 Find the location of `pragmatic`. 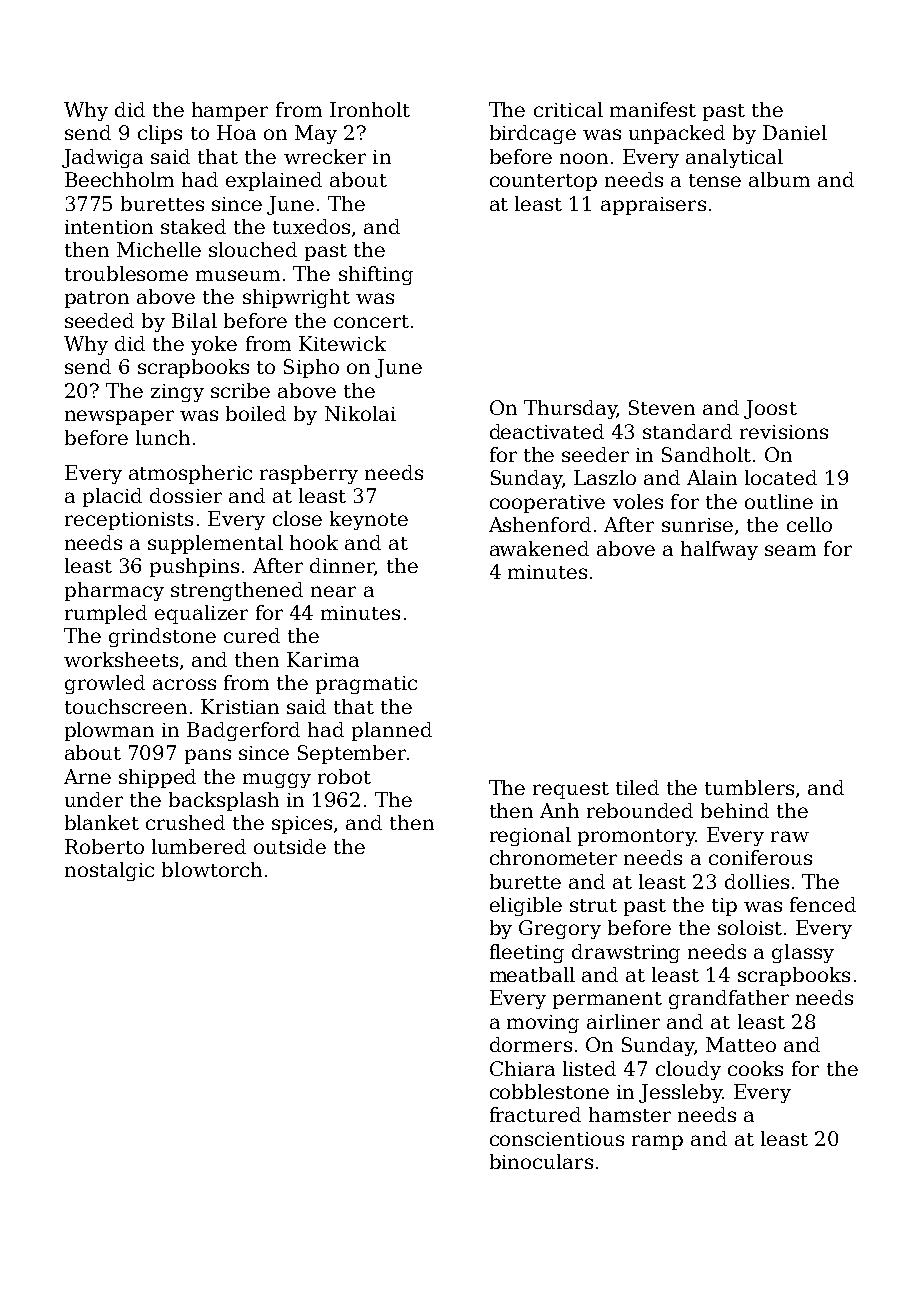

pragmatic is located at coordinates (366, 685).
